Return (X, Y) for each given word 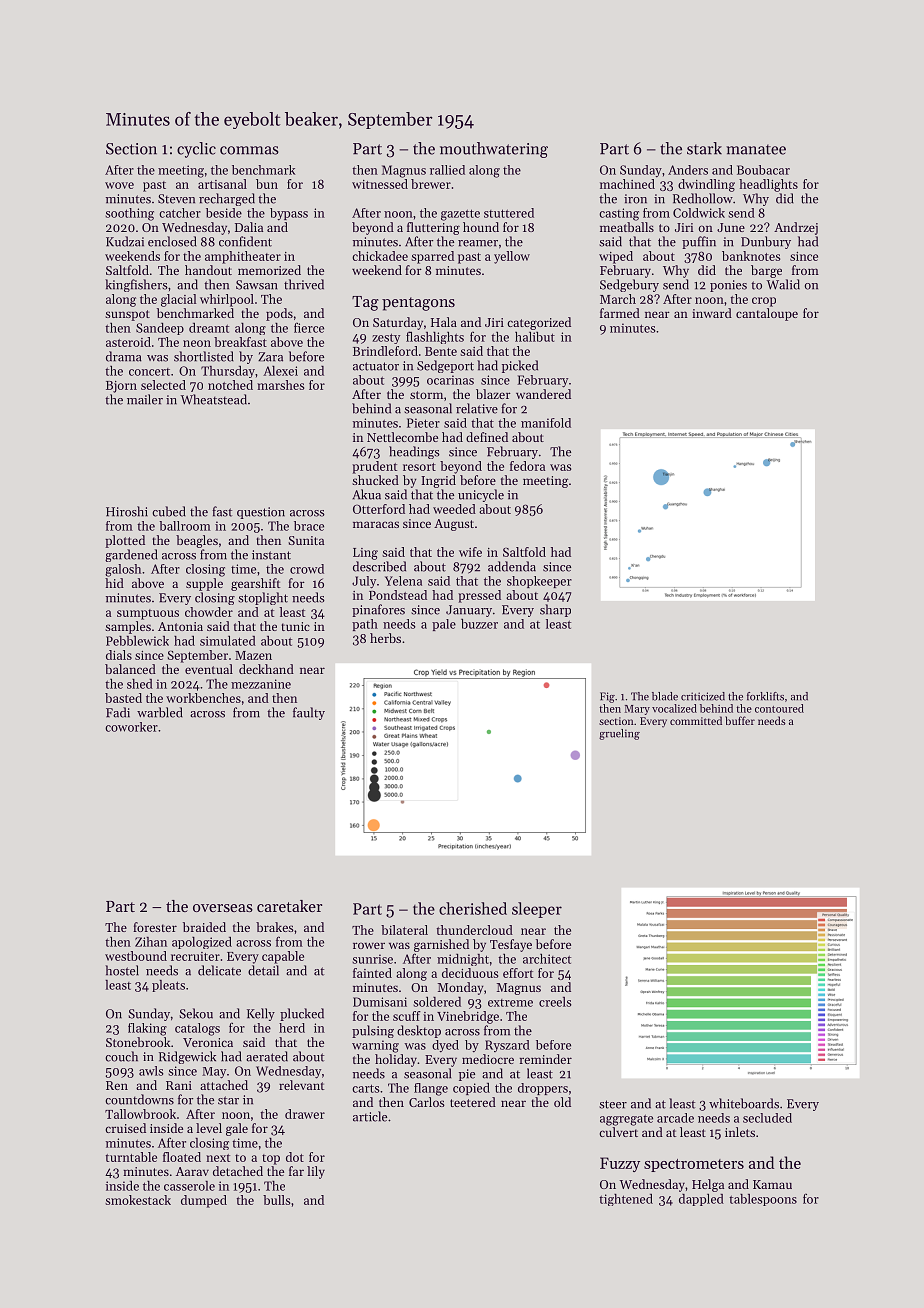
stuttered (509, 213)
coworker (131, 727)
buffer (740, 720)
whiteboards (744, 1103)
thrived (304, 284)
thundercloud (475, 930)
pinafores (378, 610)
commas (249, 150)
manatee (756, 149)
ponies (728, 286)
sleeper (537, 910)
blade (665, 696)
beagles (197, 541)
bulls (276, 1200)
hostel (122, 970)
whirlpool (227, 300)
